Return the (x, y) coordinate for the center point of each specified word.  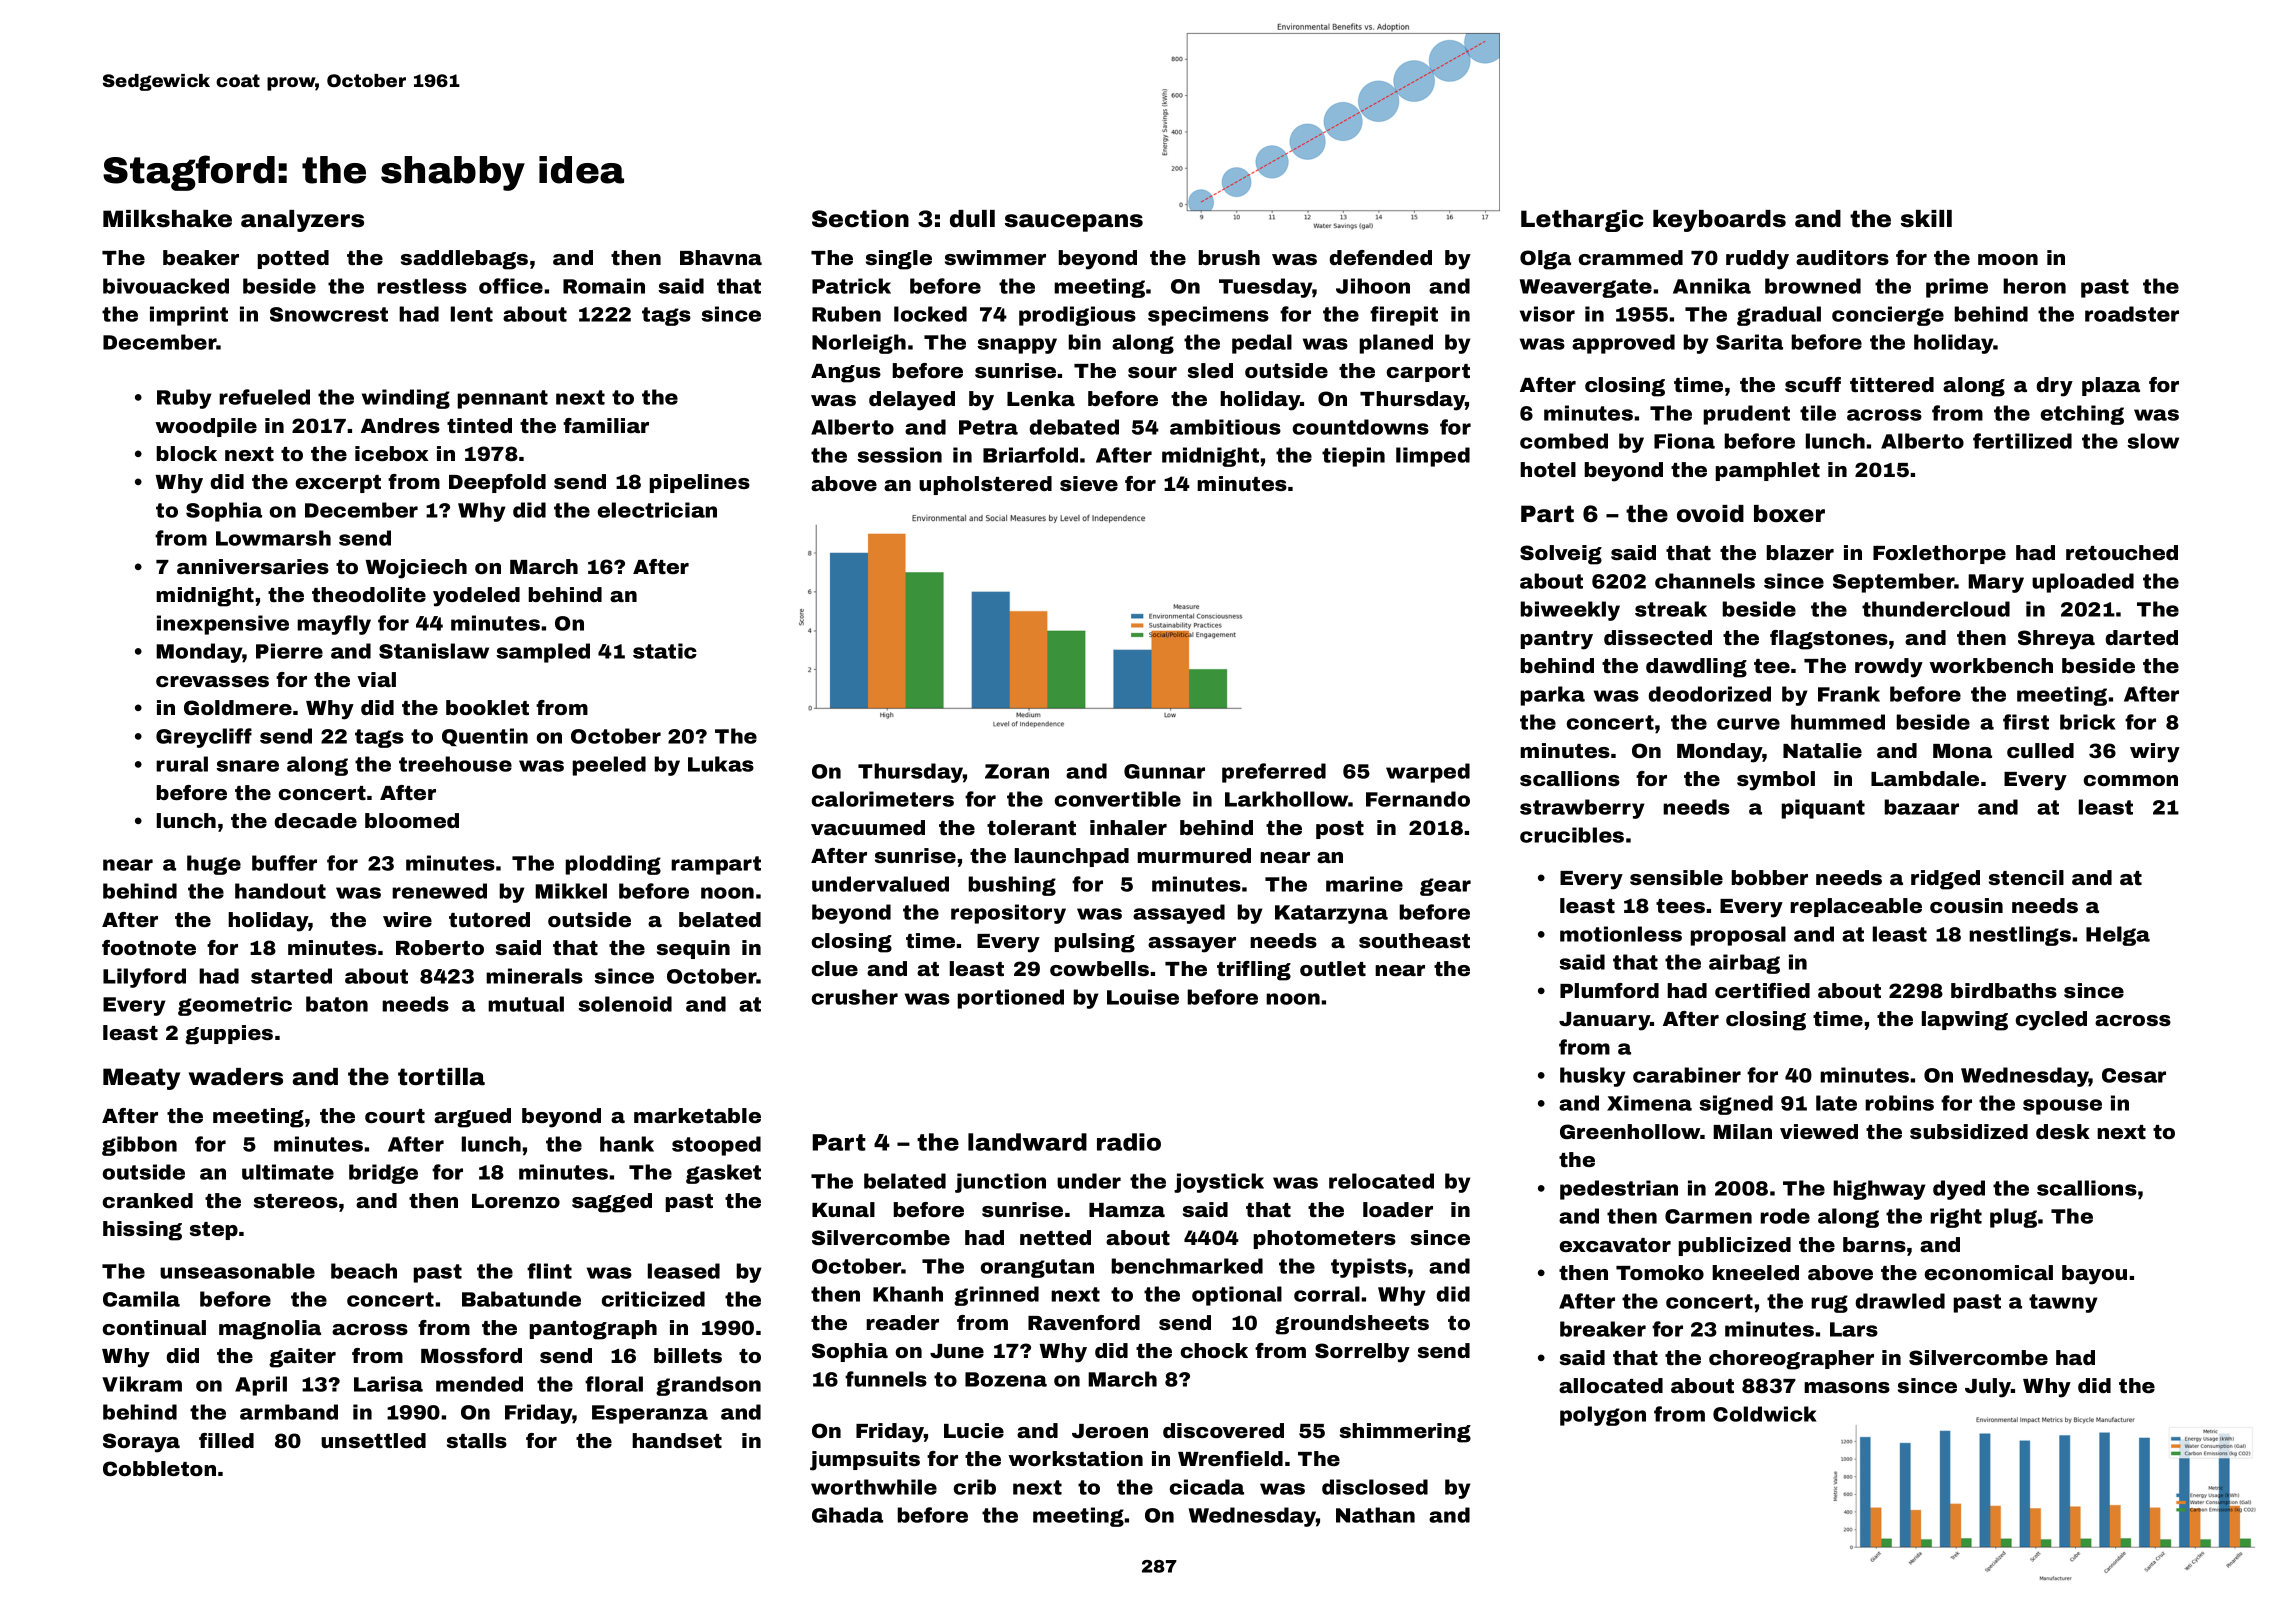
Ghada (847, 1515)
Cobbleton (159, 1468)
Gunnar (1164, 771)
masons (1847, 1387)
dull (972, 219)
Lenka (1041, 398)
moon (2008, 259)
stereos (296, 1201)
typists (1369, 1268)
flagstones (1829, 640)
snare (247, 766)
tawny (2063, 1303)
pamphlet (1768, 471)
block (187, 453)
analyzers (302, 221)
